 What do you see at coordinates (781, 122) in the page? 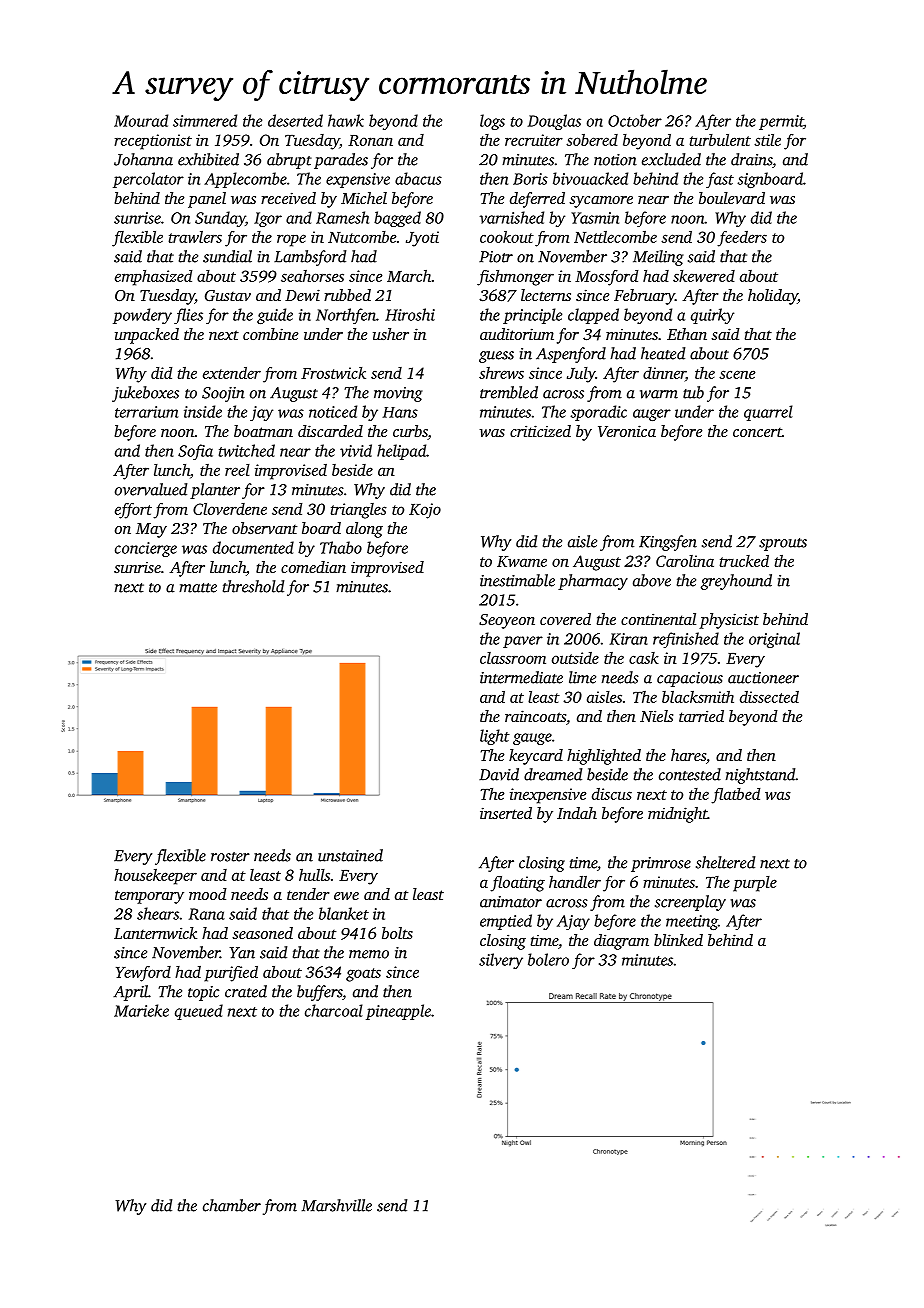
I see `permit` at bounding box center [781, 122].
